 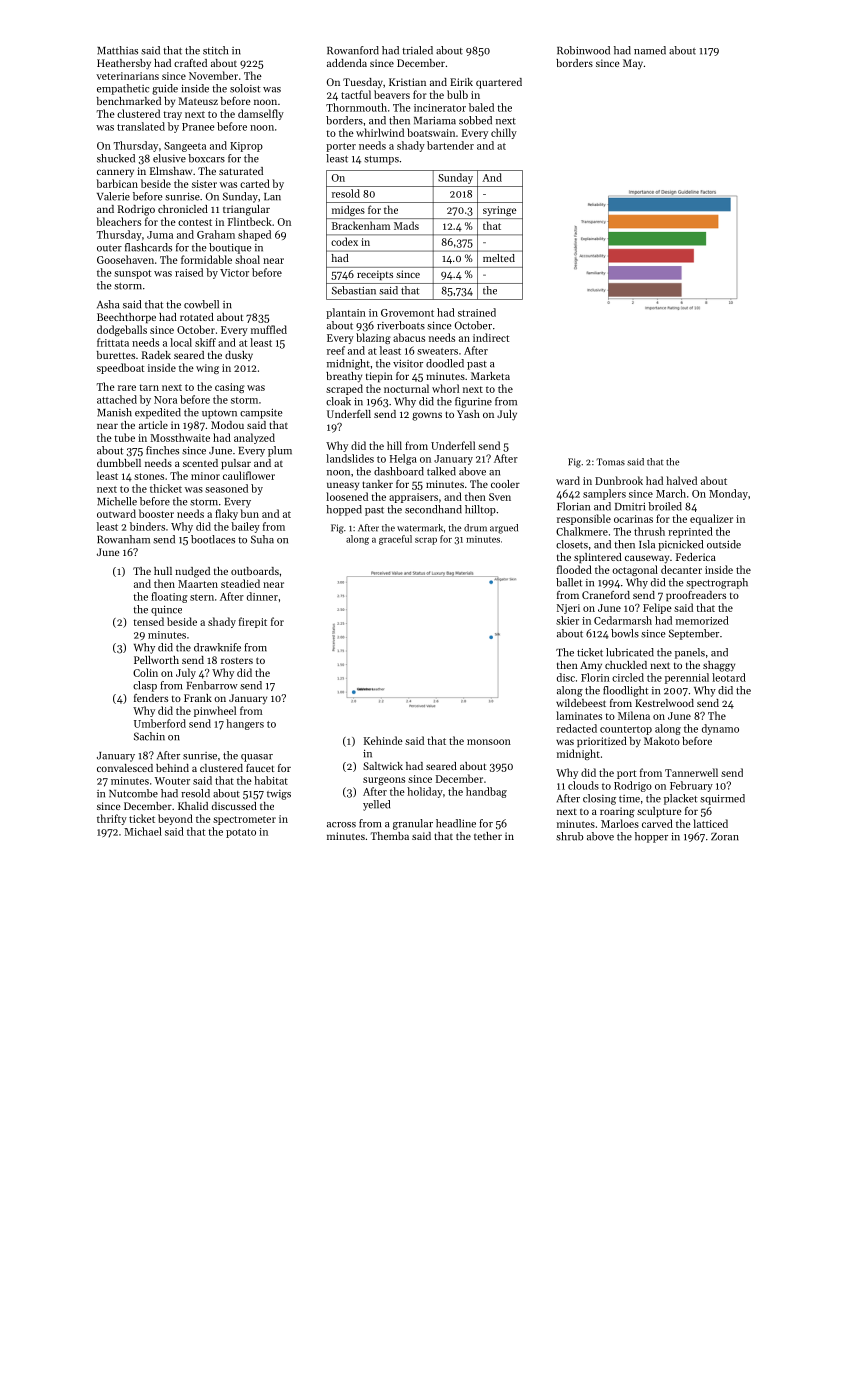 I want to click on Themba, so click(x=390, y=836).
